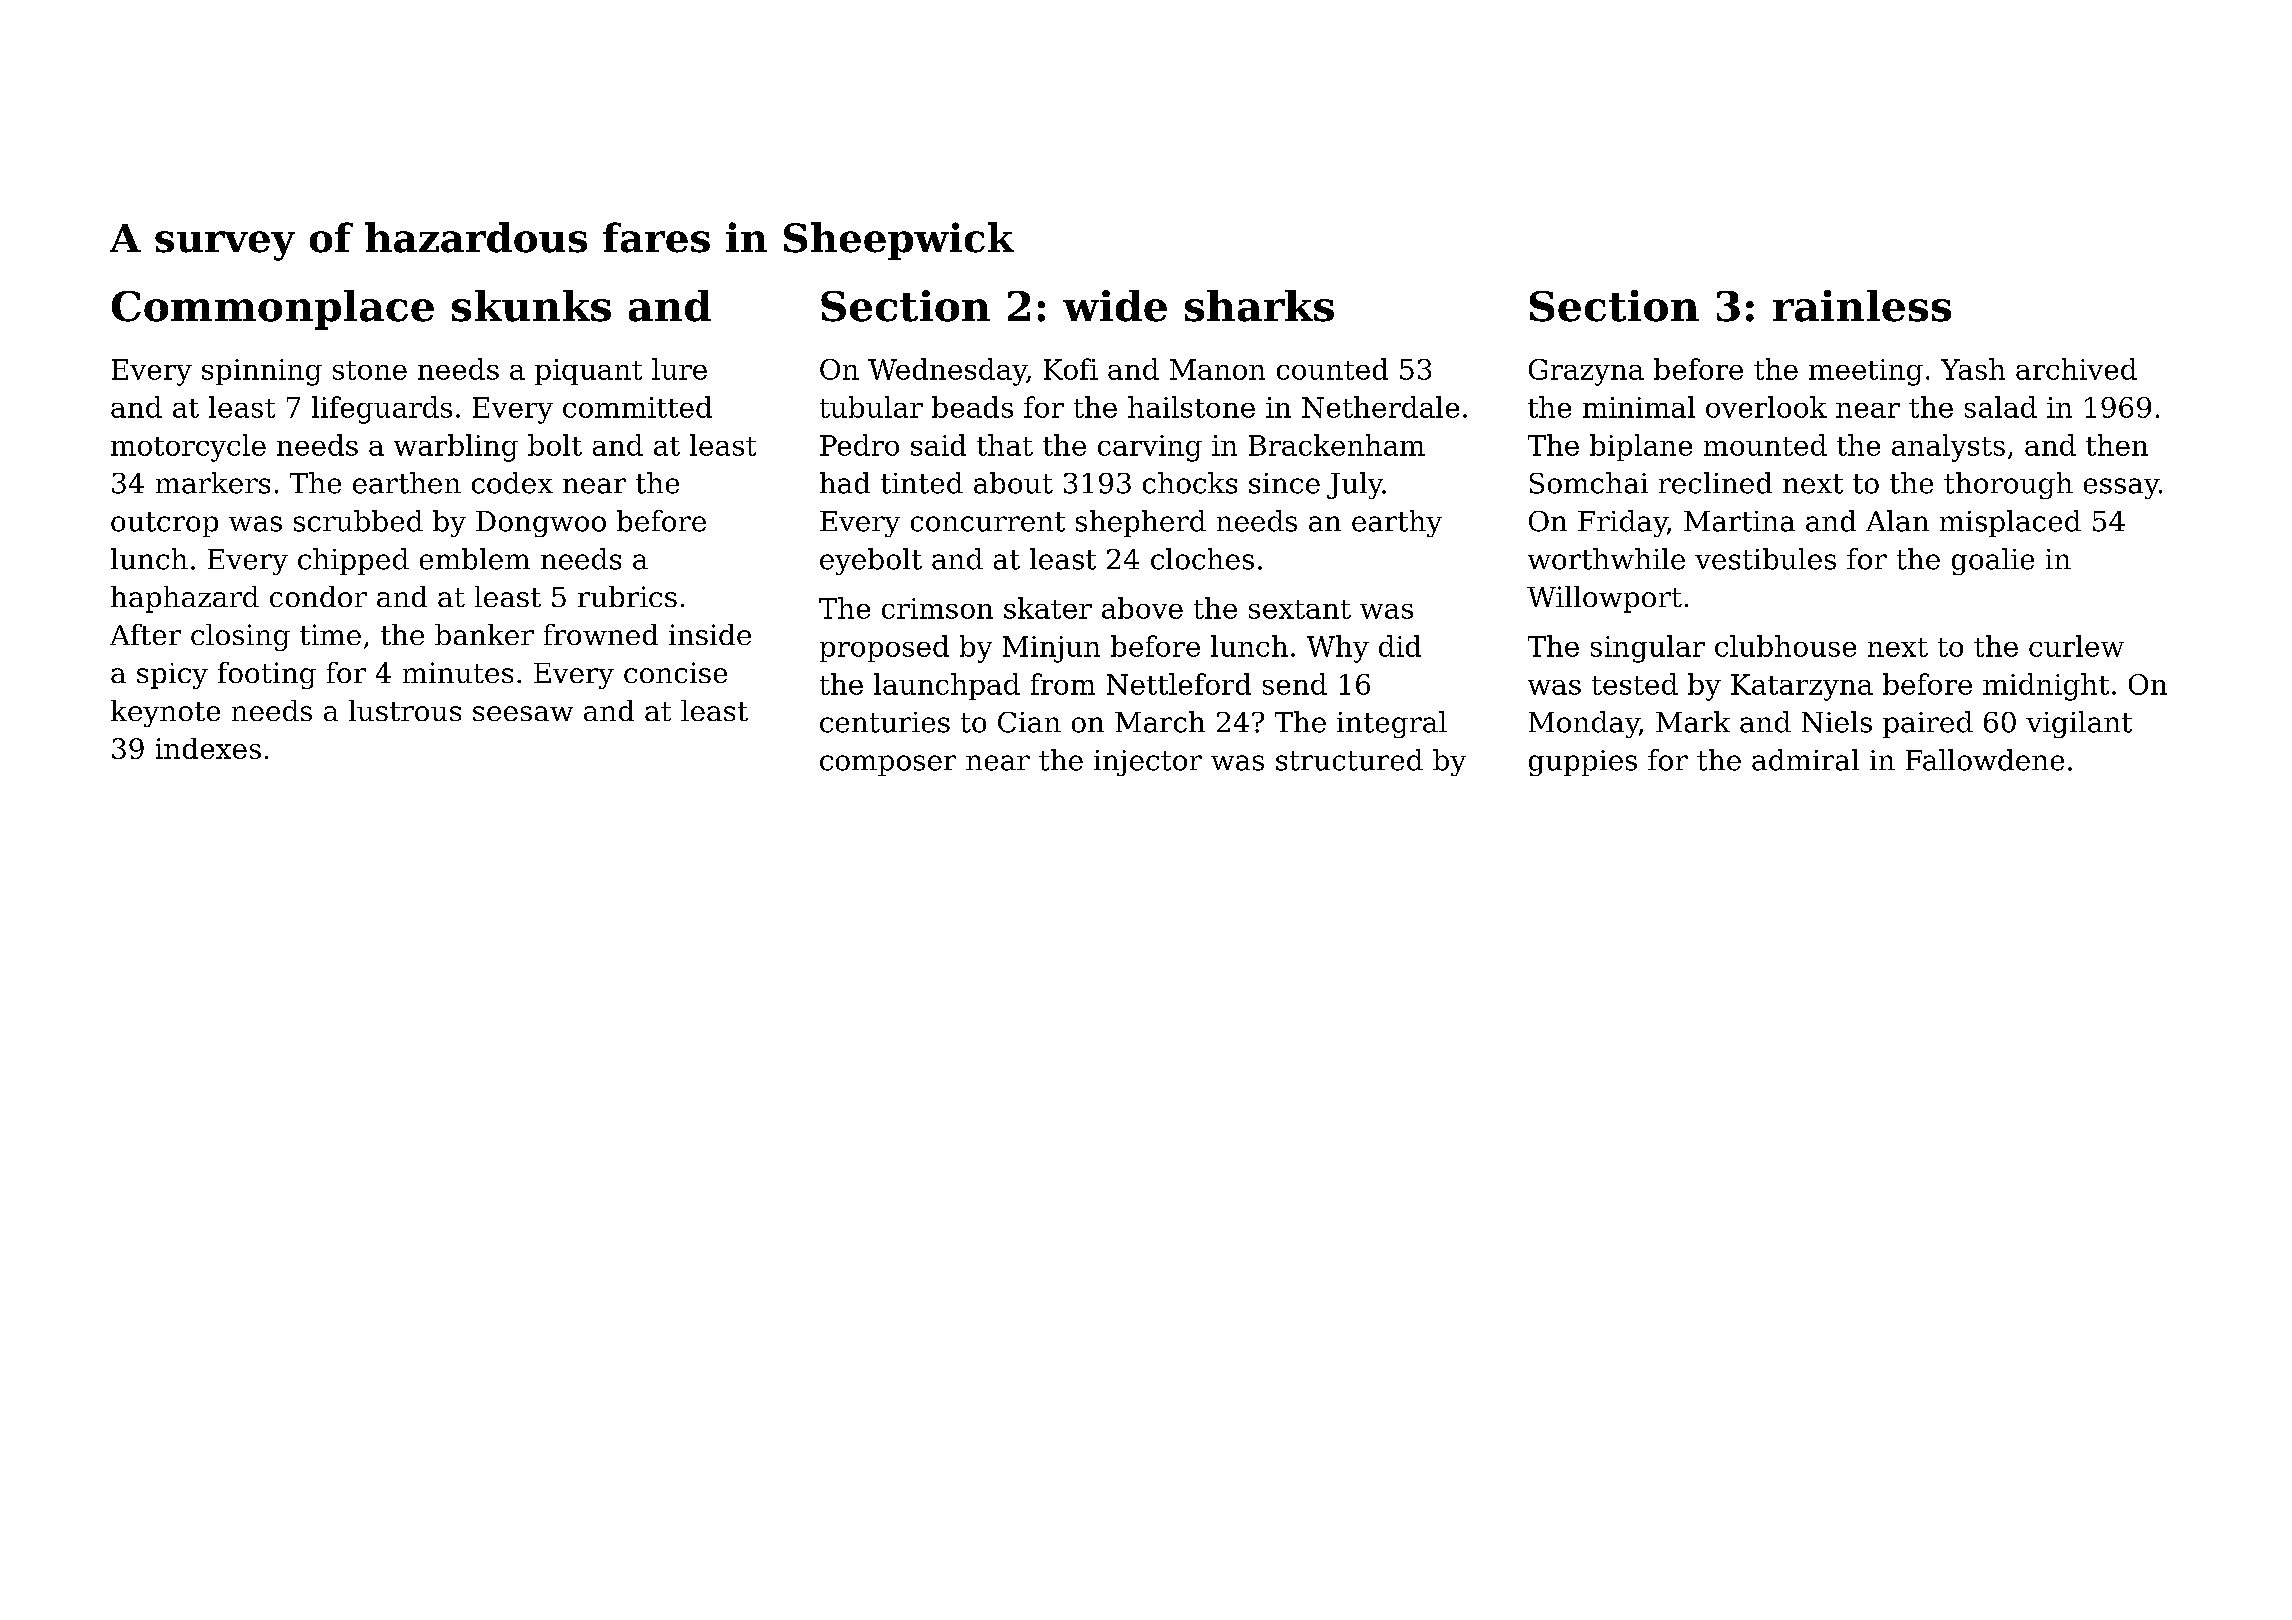 This page has height=1620, width=2292. I want to click on structured, so click(1349, 760).
